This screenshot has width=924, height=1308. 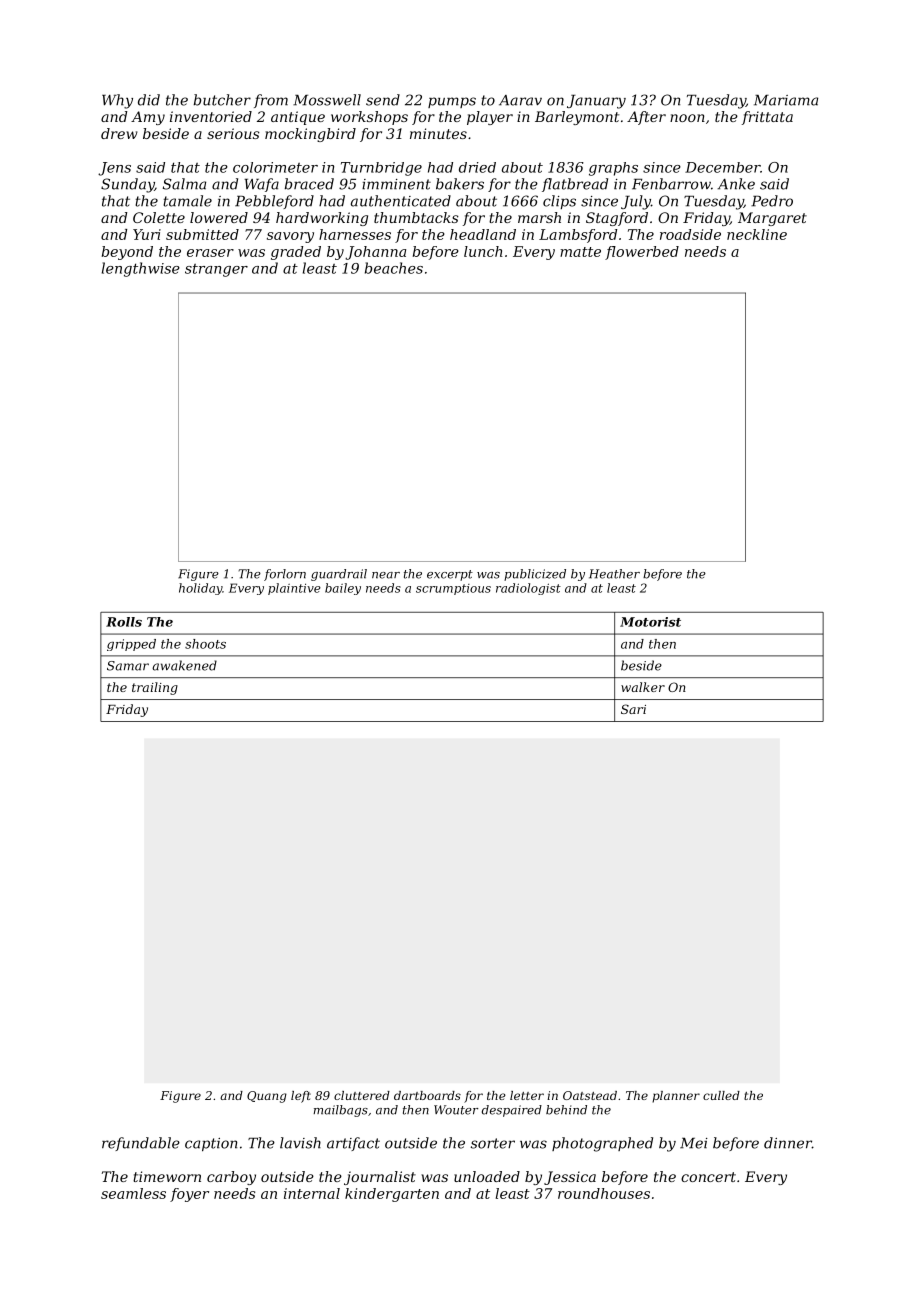 I want to click on Mariama, so click(x=786, y=100).
